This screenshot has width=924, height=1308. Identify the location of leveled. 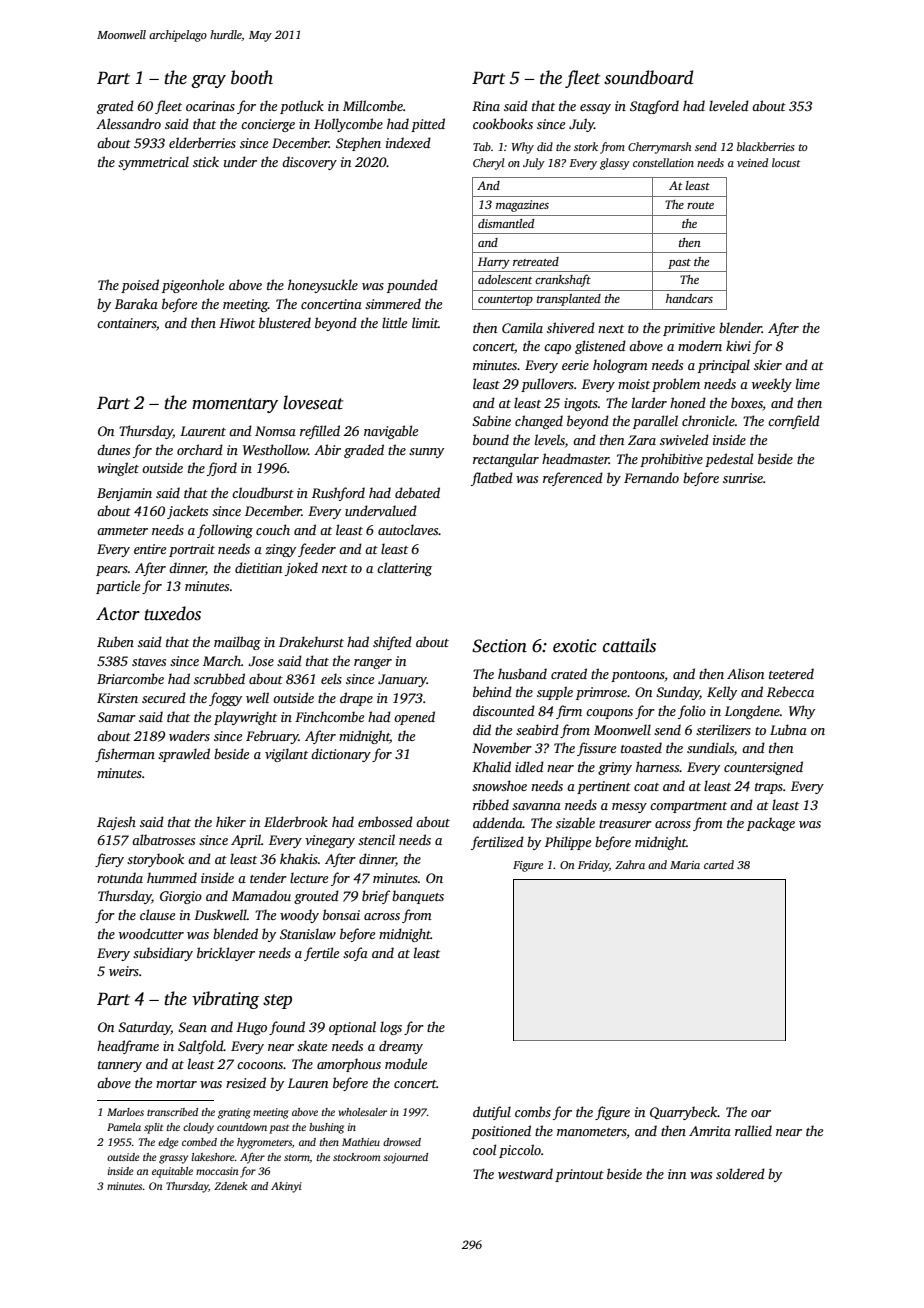
(729, 105).
